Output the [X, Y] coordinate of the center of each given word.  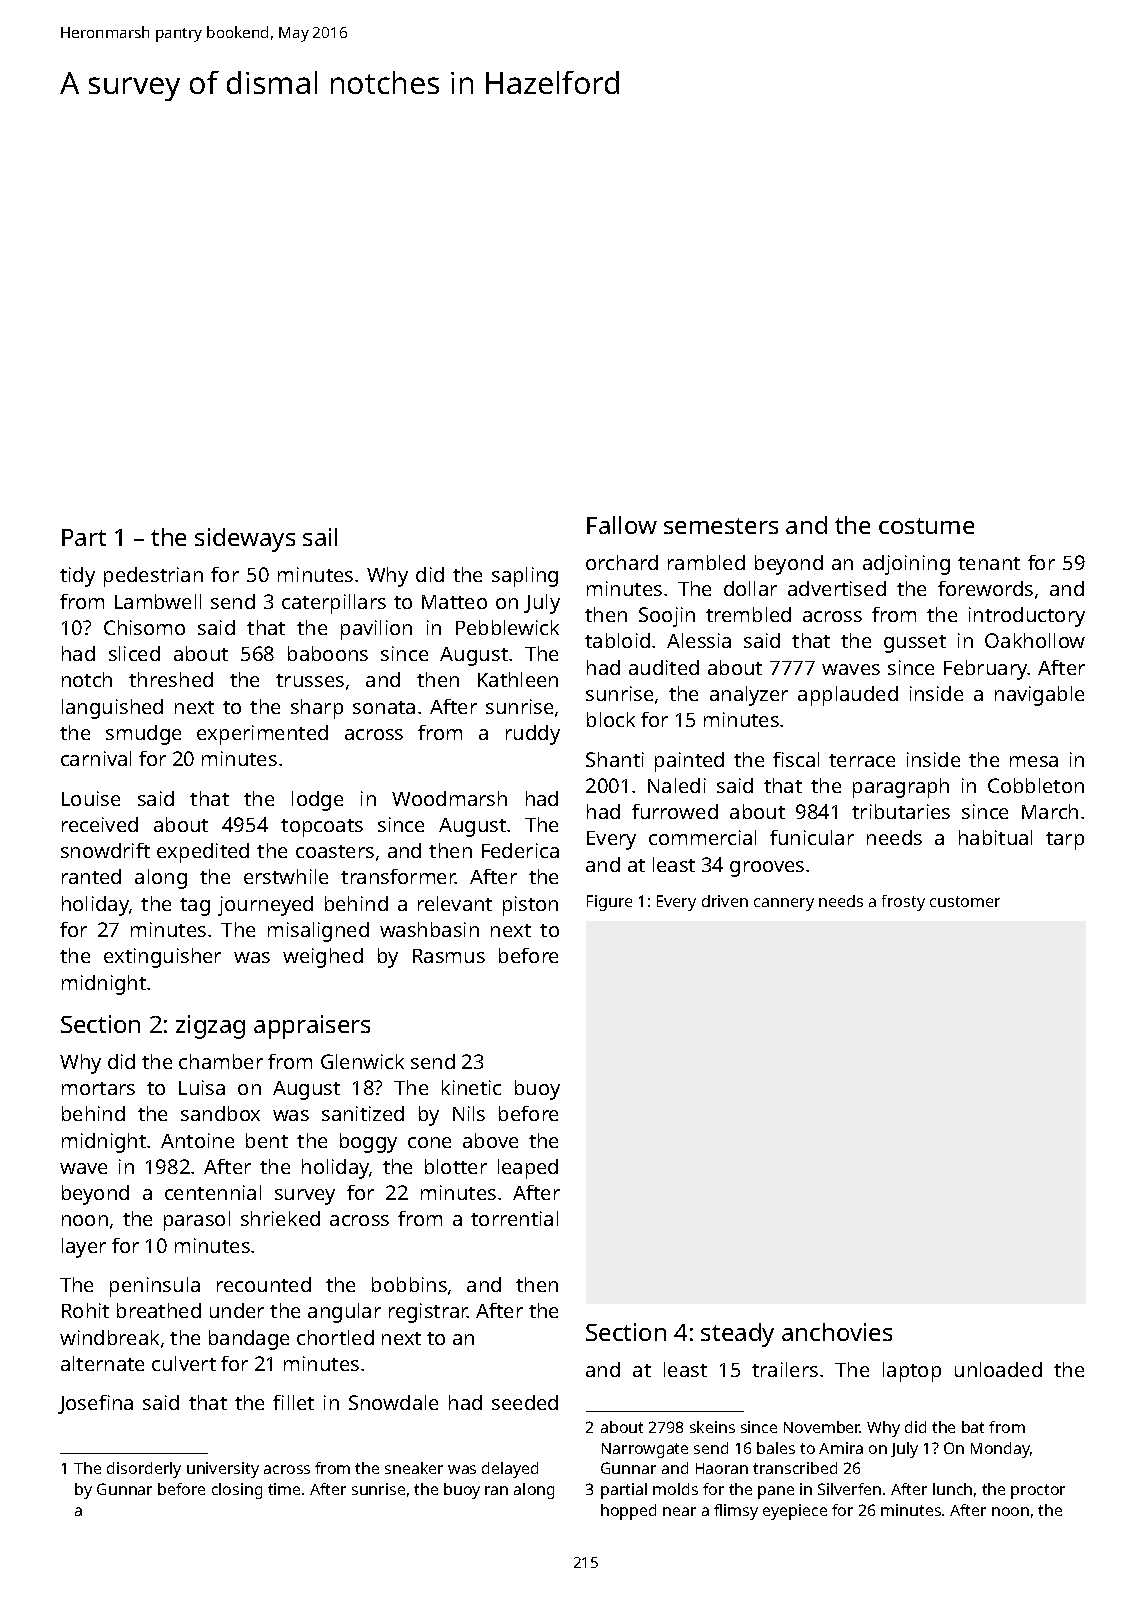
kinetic [471, 1087]
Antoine [197, 1140]
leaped [528, 1169]
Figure [609, 903]
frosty [903, 903]
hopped [628, 1512]
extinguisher [162, 958]
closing [237, 1491]
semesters [721, 526]
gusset [915, 644]
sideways [245, 540]
